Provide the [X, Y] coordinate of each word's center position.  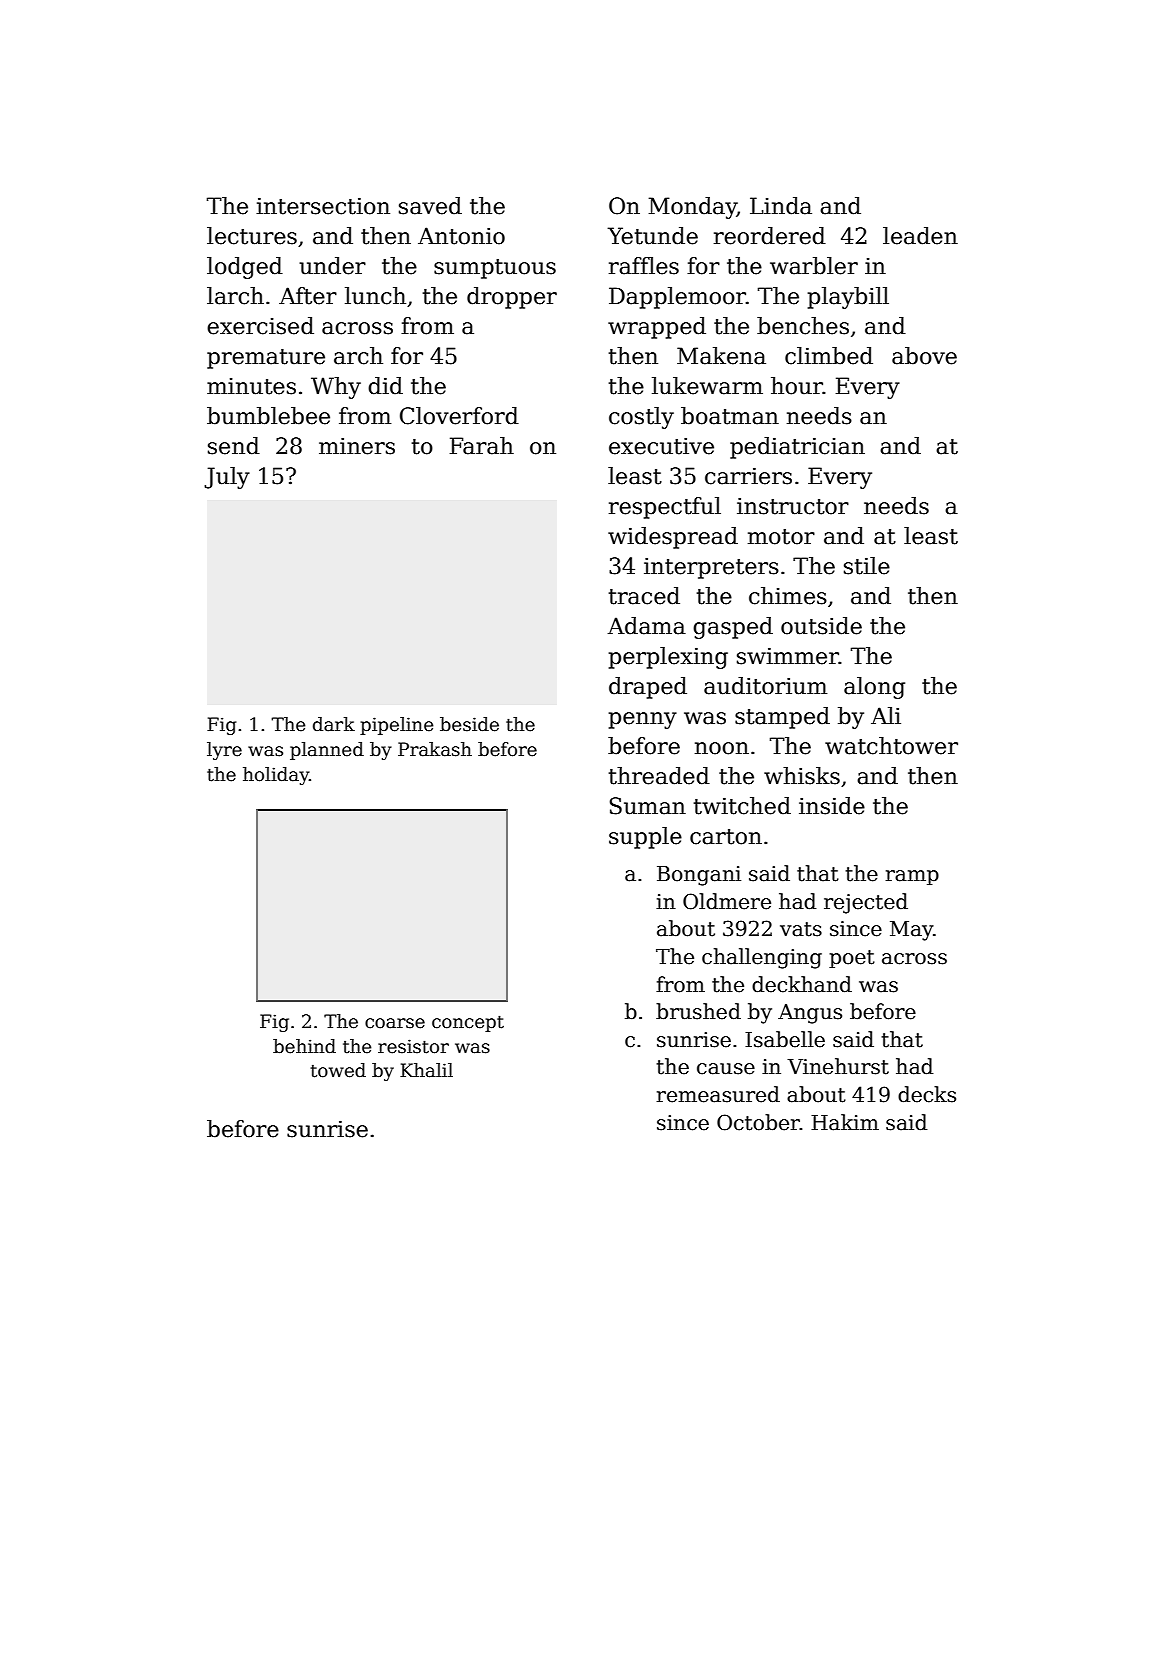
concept [468, 1023]
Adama [647, 626]
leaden [920, 236]
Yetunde [653, 236]
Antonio [461, 236]
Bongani [699, 876]
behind [304, 1046]
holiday [276, 776]
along [874, 688]
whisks [802, 776]
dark [334, 724]
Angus [810, 1014]
